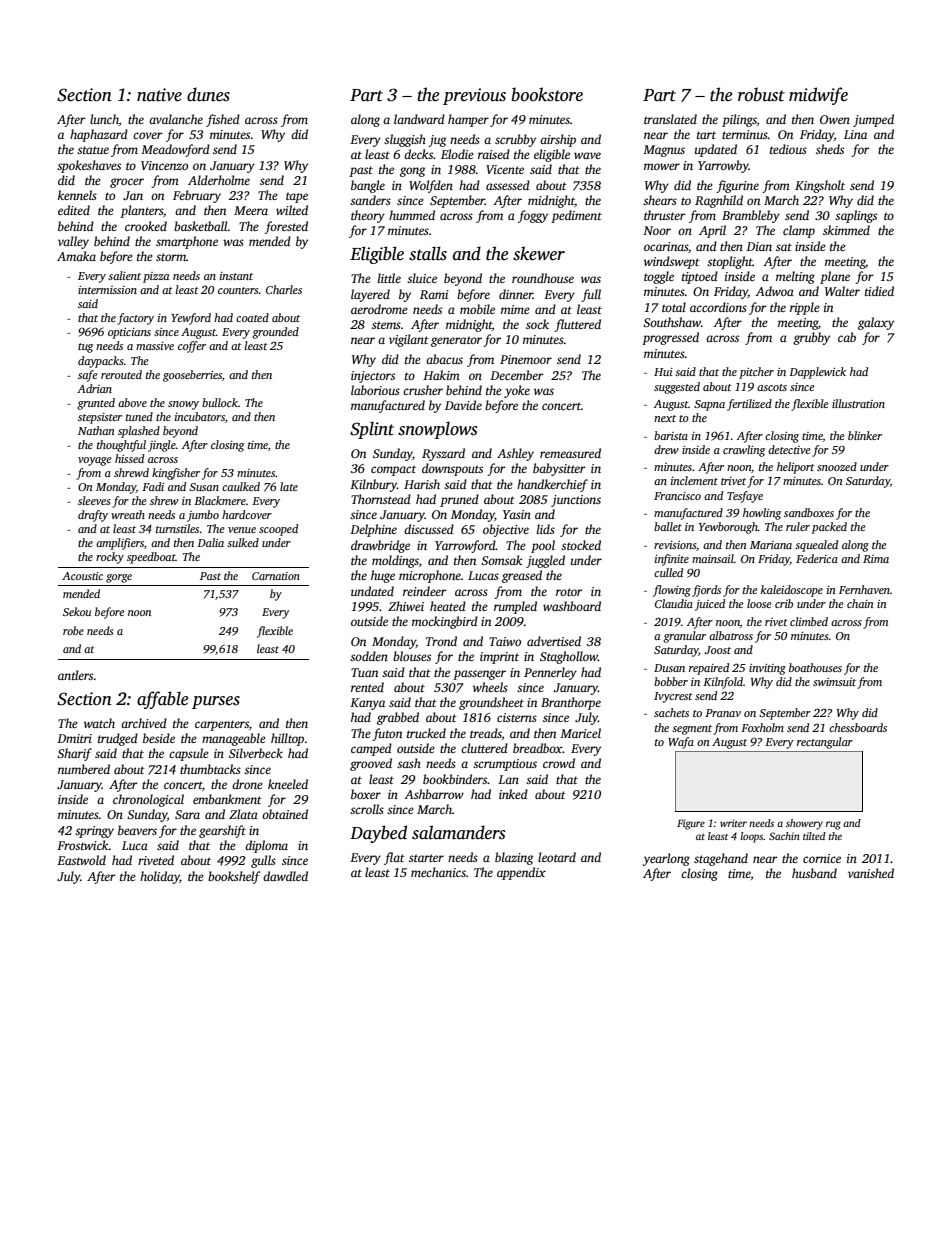 The height and width of the screenshot is (1233, 952). I want to click on appendix, so click(521, 873).
